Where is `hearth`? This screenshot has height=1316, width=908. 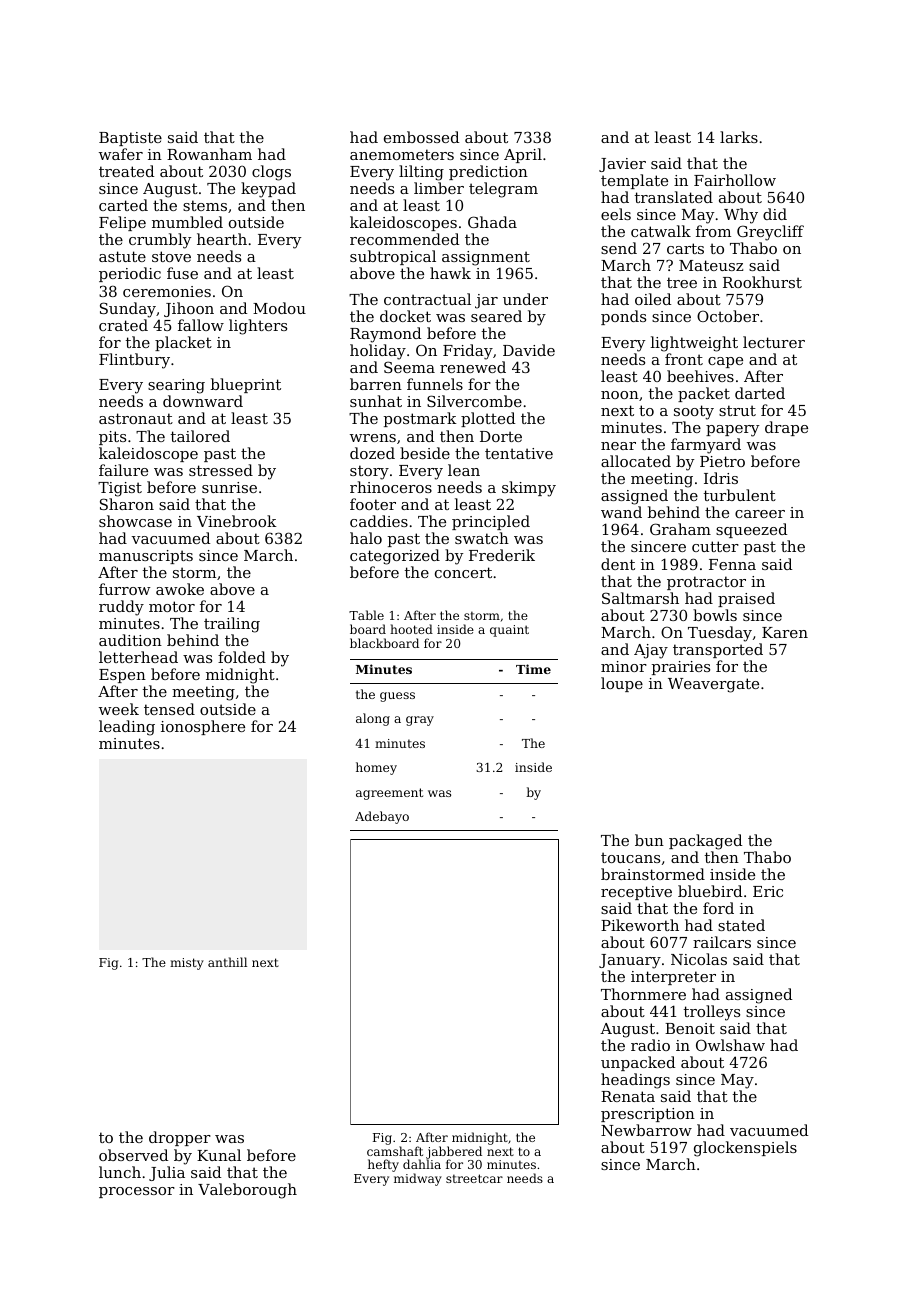
hearth is located at coordinates (222, 239).
